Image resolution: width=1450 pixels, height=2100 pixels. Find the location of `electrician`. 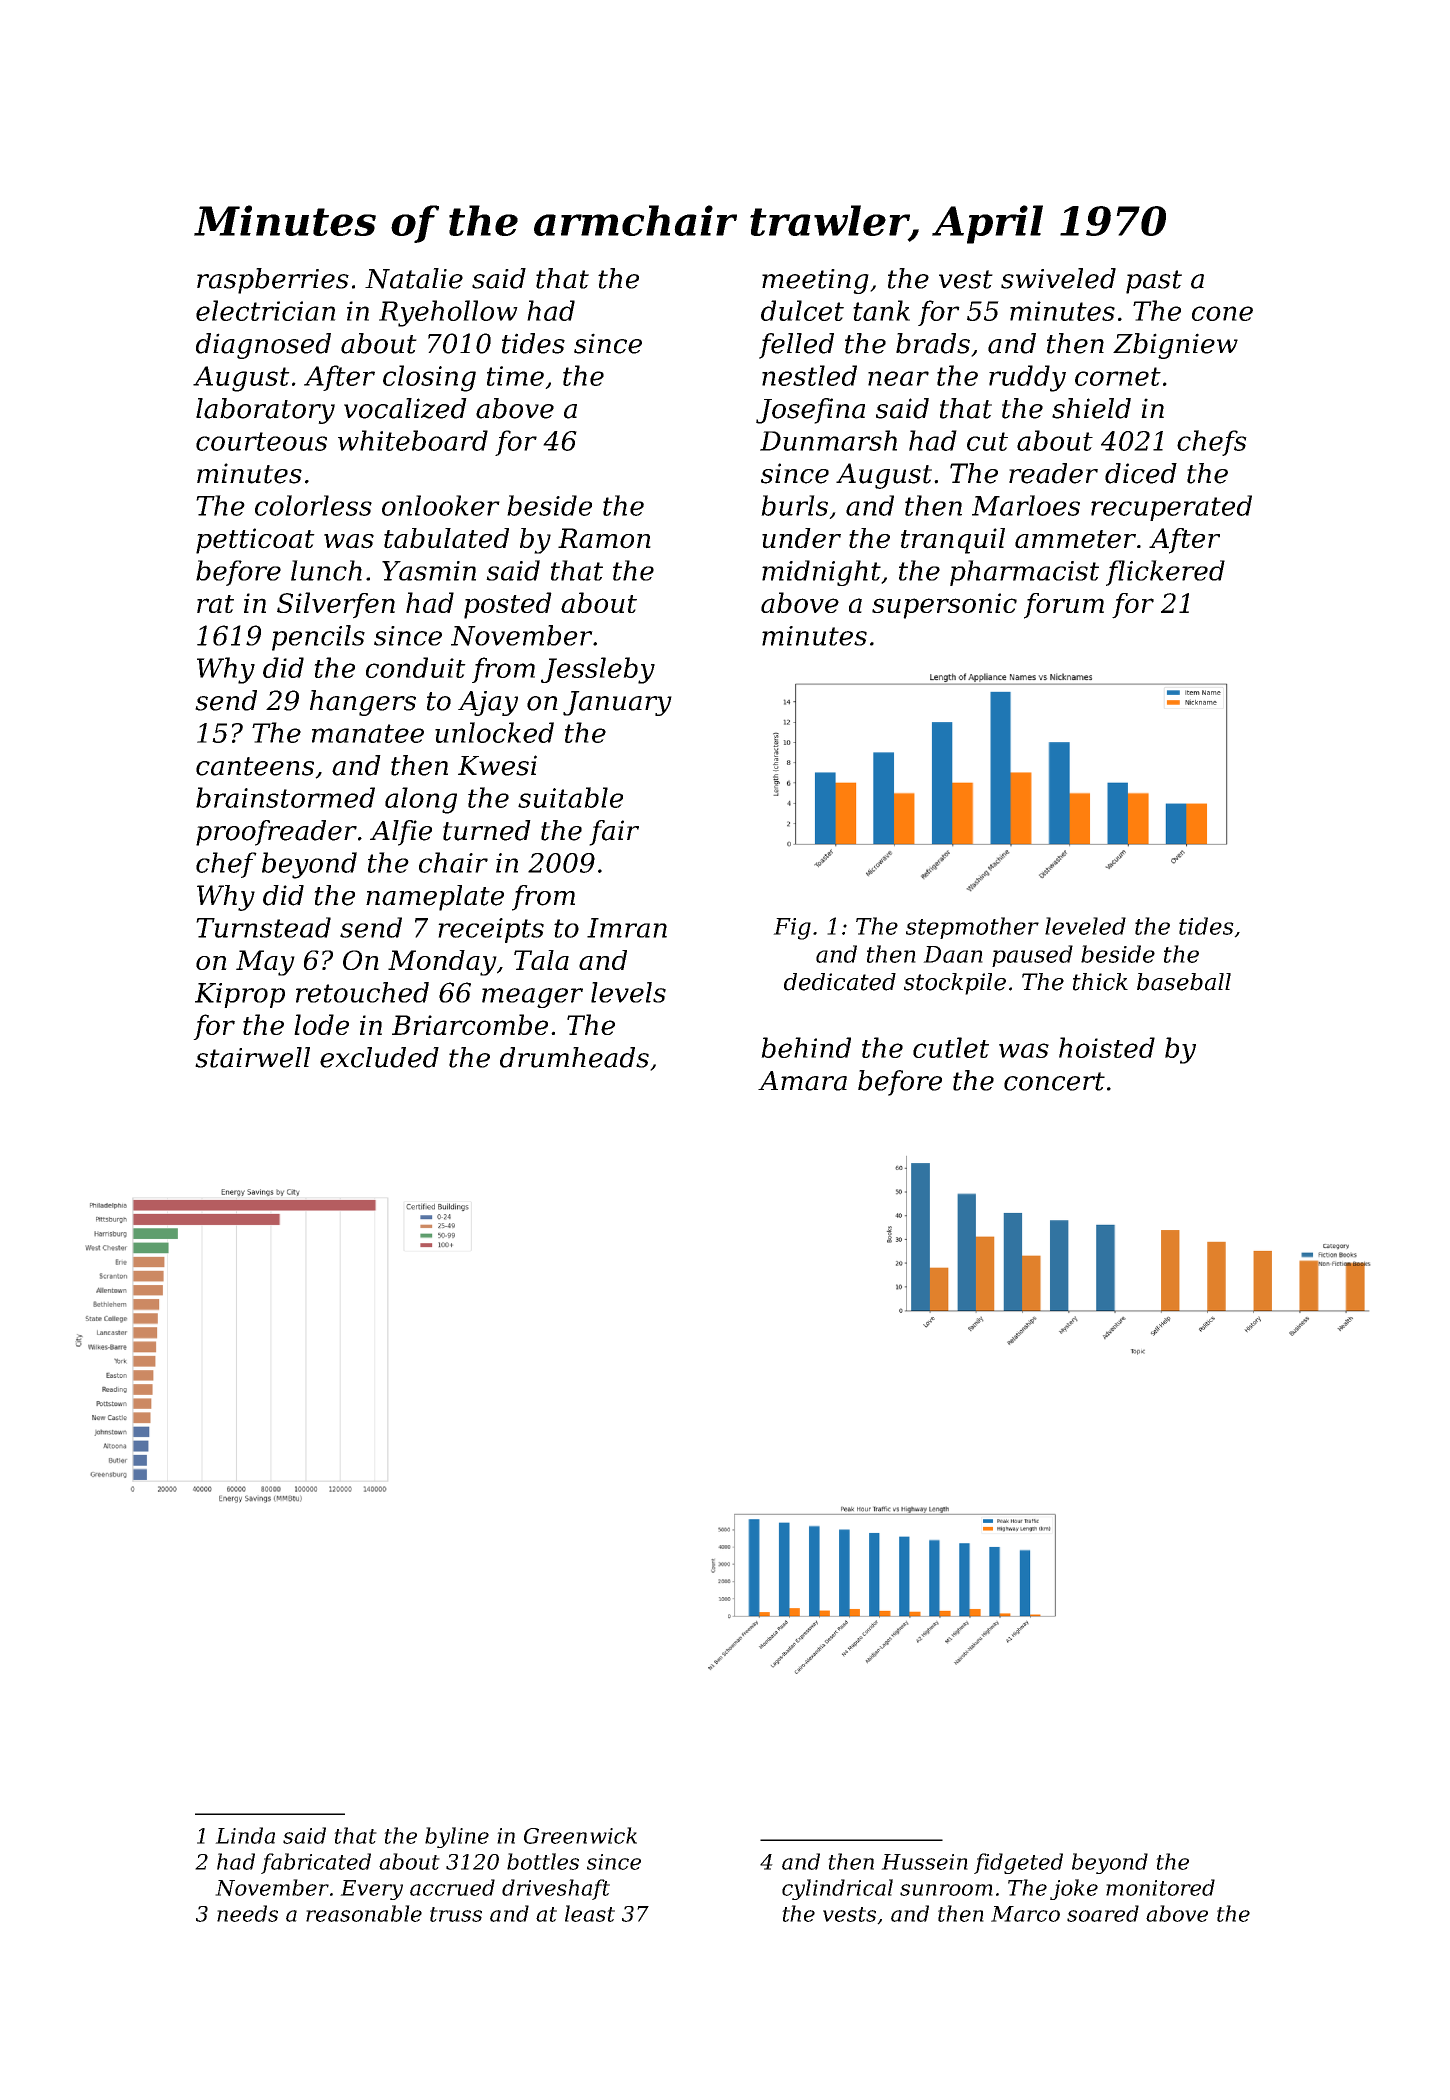

electrician is located at coordinates (266, 310).
